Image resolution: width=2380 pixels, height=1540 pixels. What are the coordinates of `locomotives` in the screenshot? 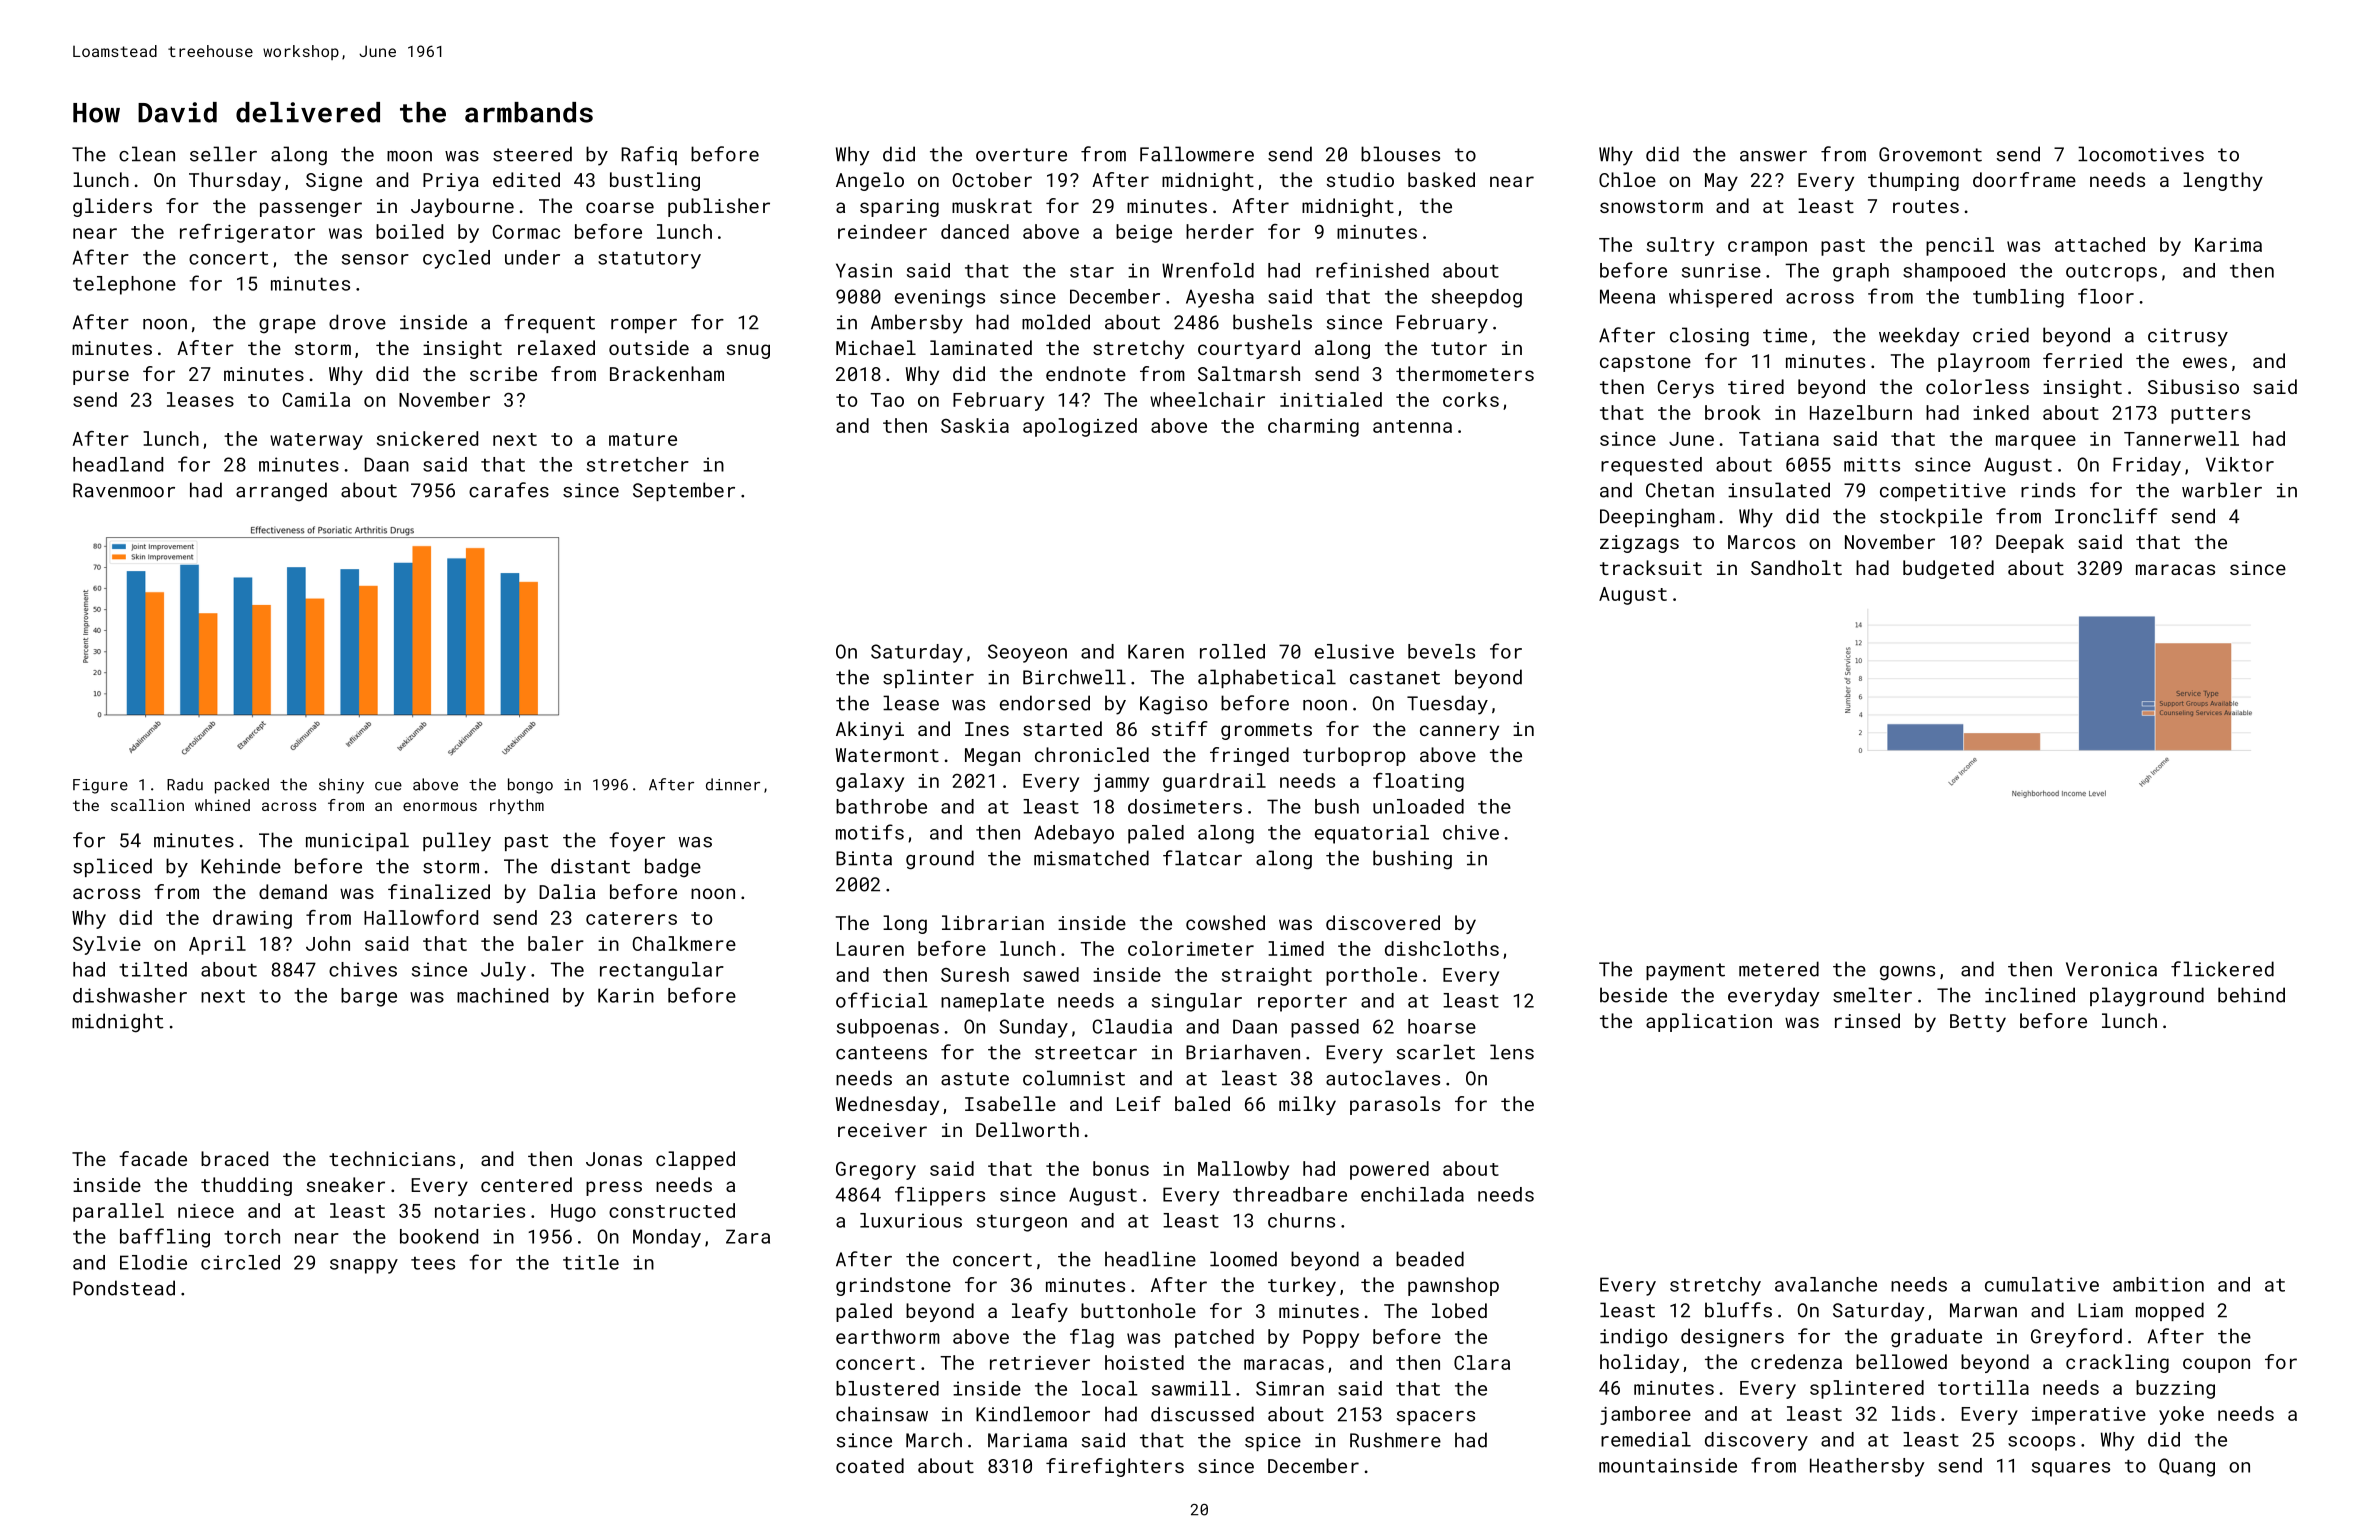 It's located at (2141, 154).
